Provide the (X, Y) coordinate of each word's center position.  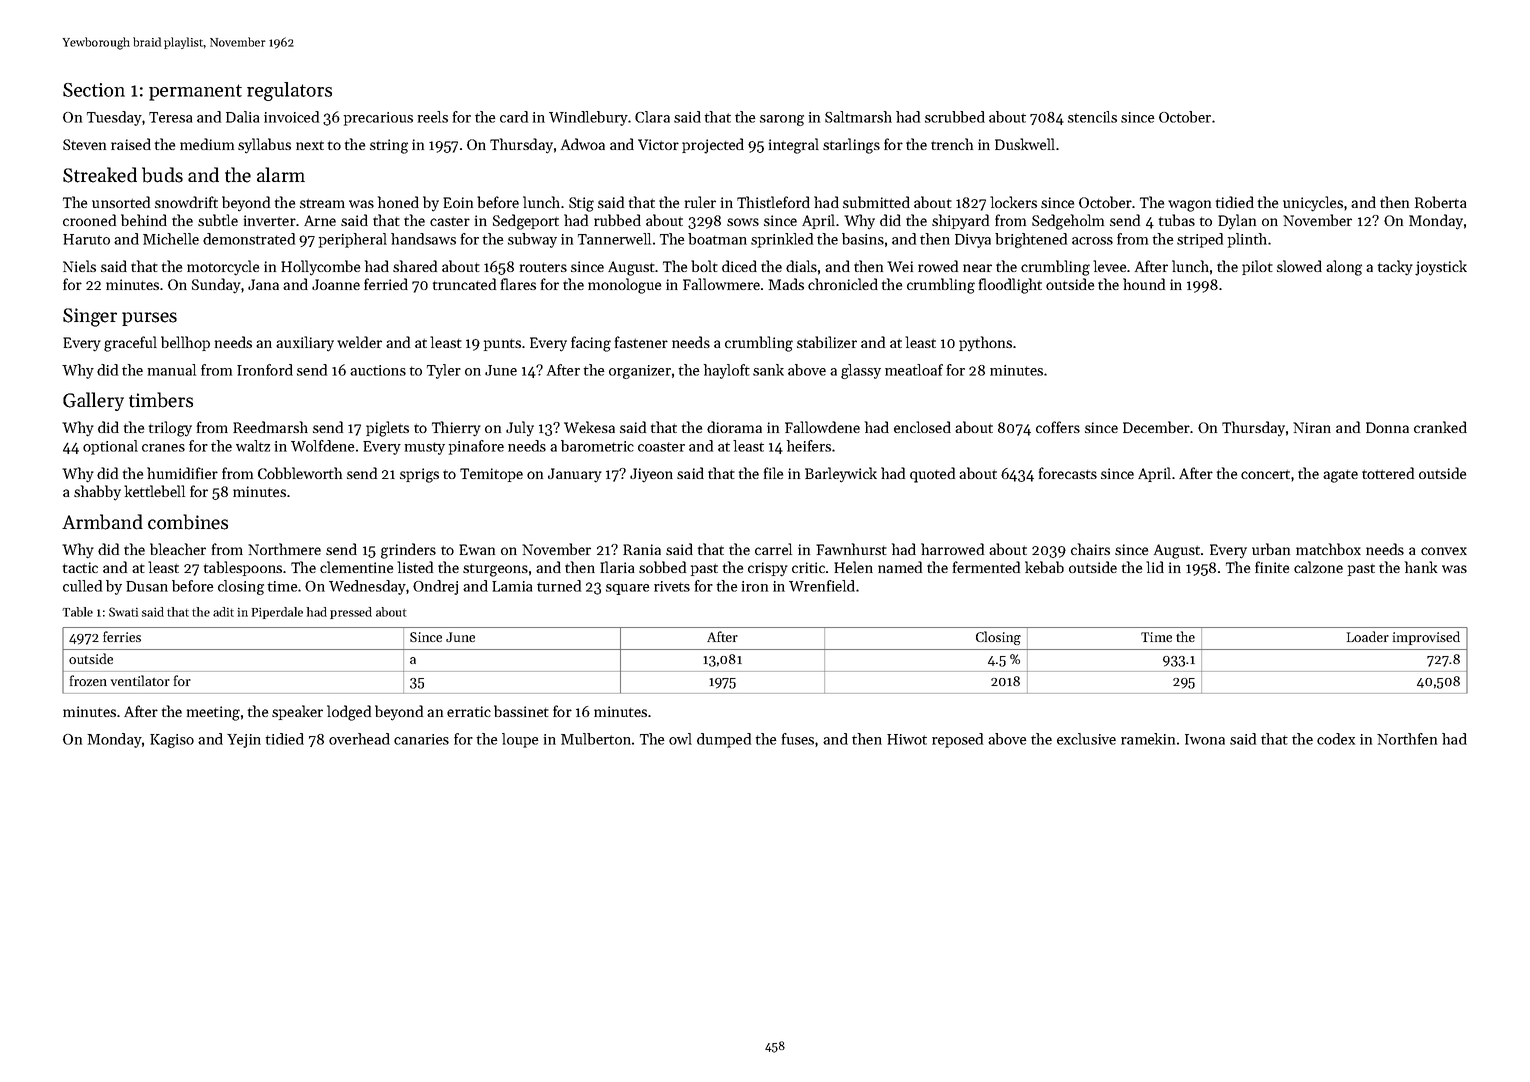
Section (94, 90)
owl (680, 739)
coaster (661, 447)
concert (1265, 474)
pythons (985, 344)
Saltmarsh (858, 117)
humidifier (182, 473)
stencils (1092, 117)
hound (1144, 284)
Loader (1368, 636)
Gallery (93, 401)
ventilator (140, 680)
